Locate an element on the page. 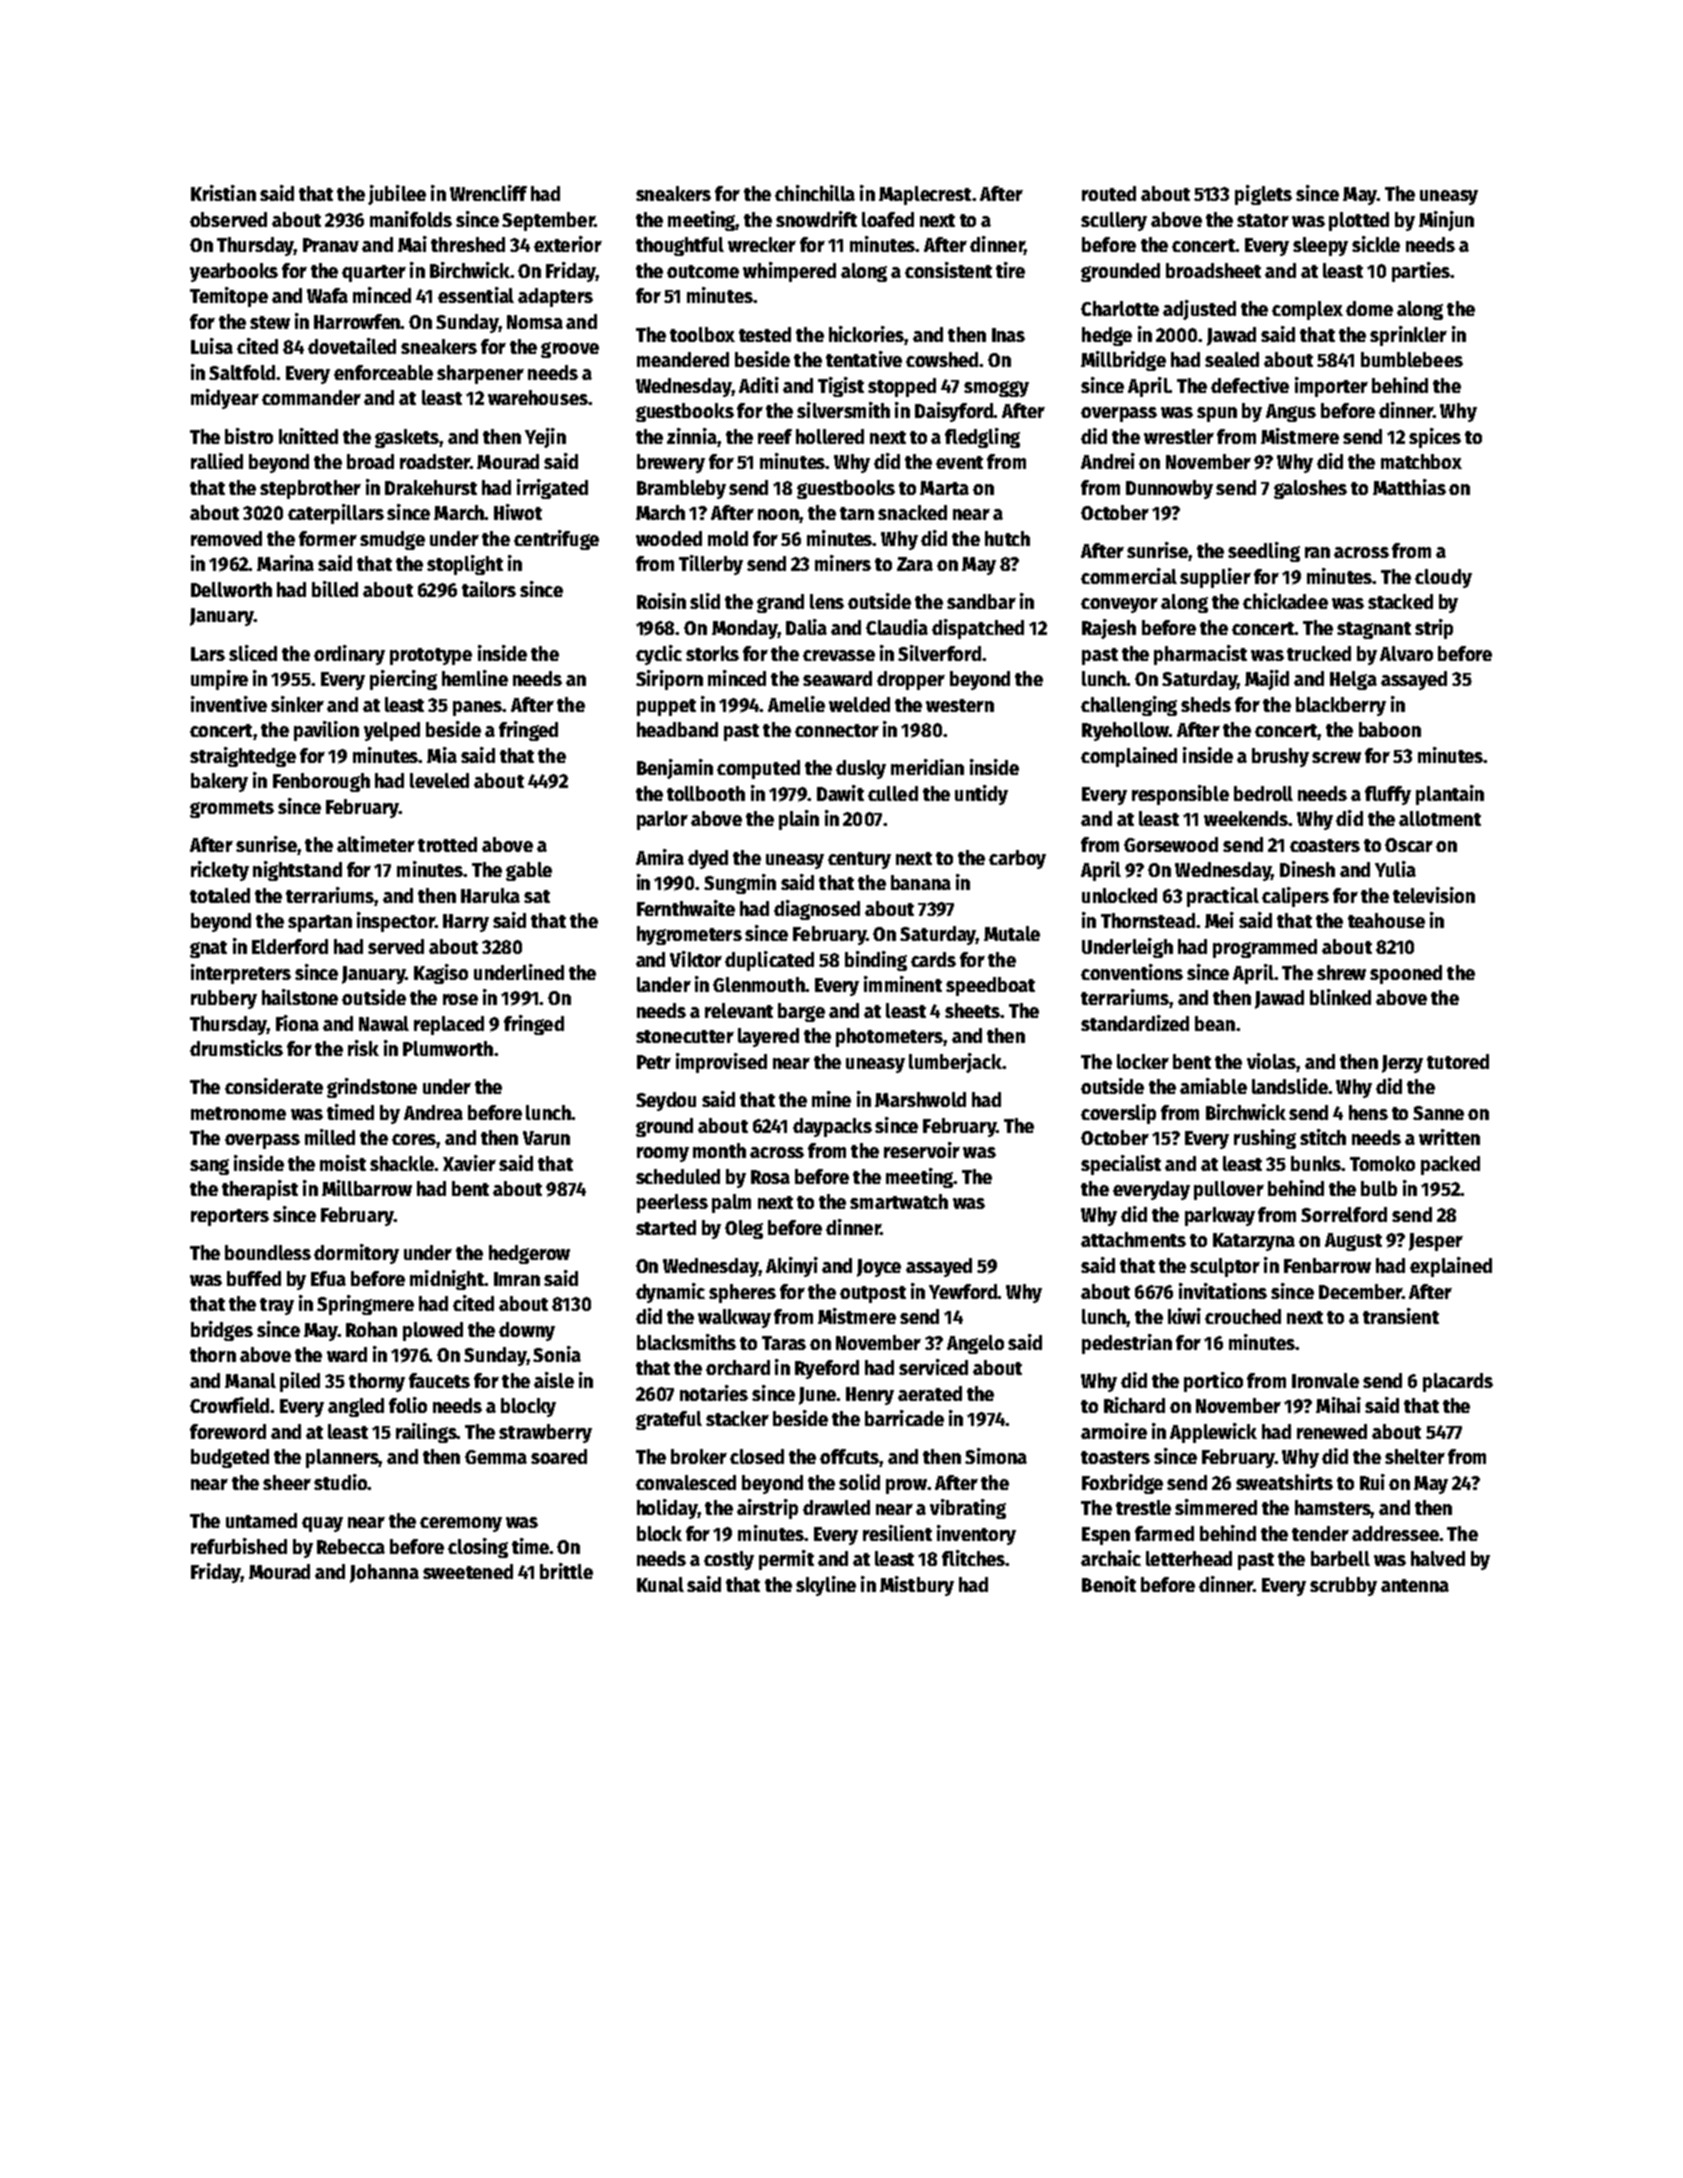 The height and width of the document is (2178, 1683). Rohan is located at coordinates (371, 1329).
